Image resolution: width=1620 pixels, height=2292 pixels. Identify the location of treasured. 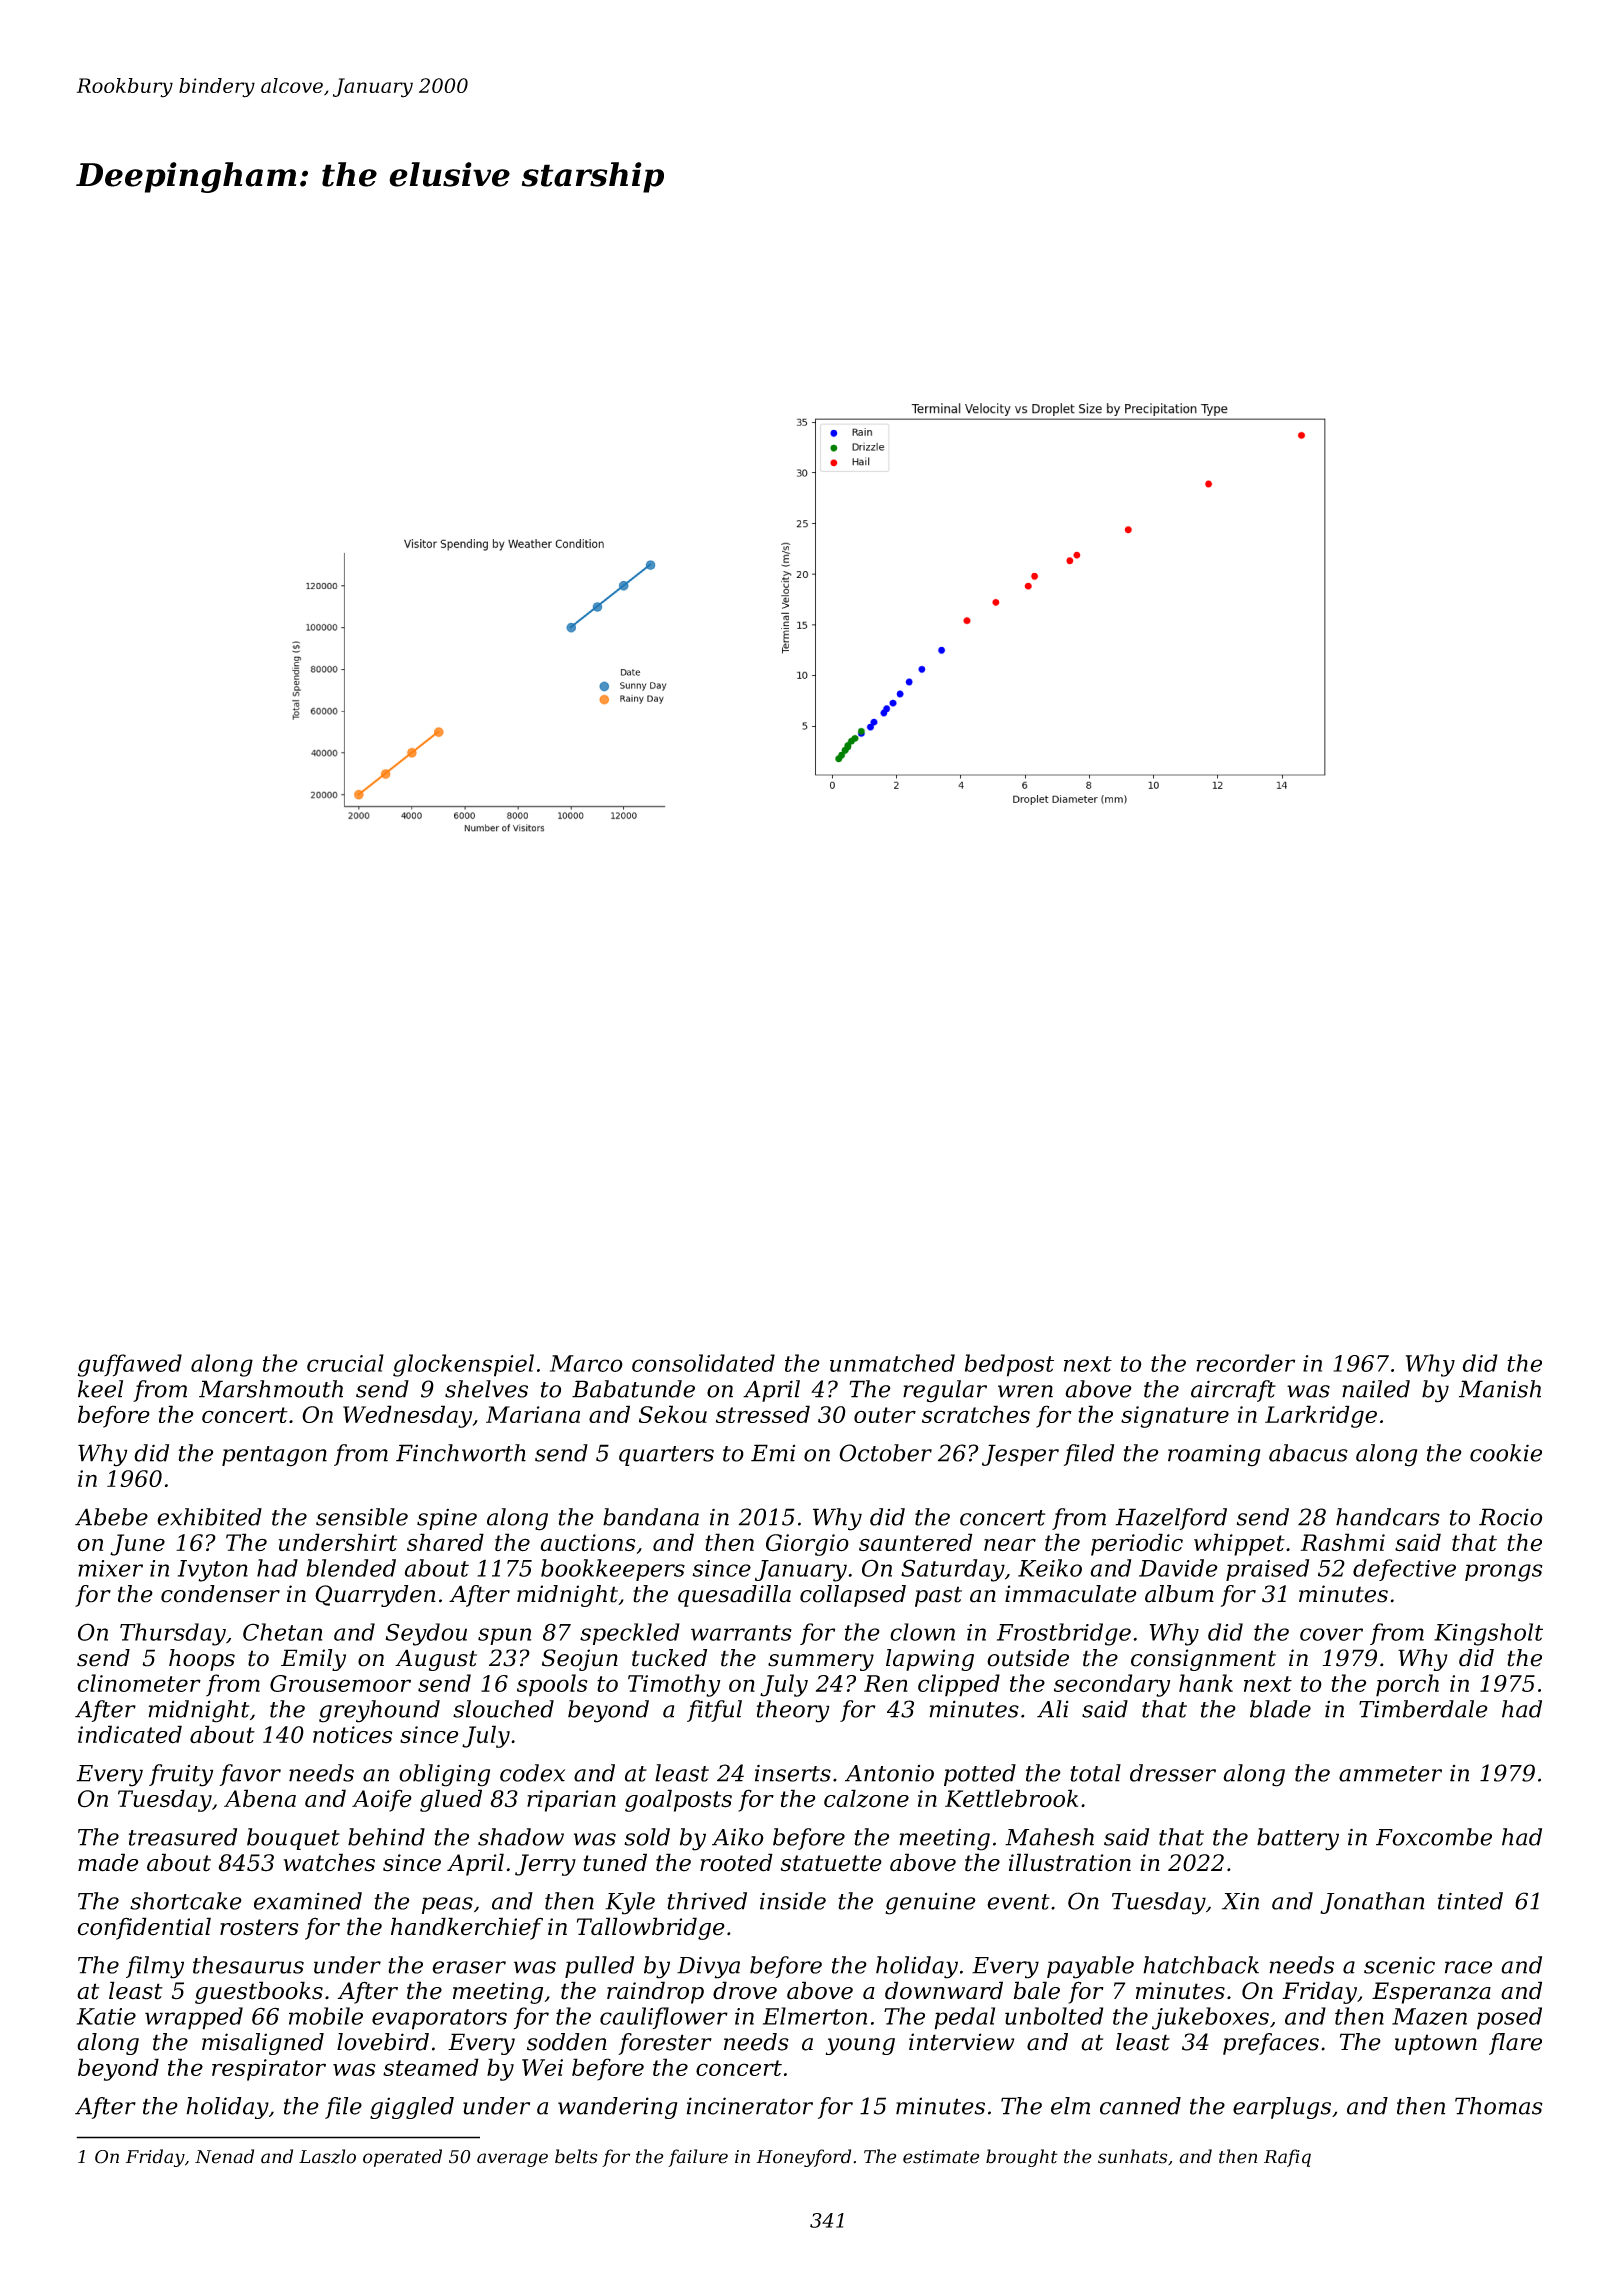
(183, 1837).
